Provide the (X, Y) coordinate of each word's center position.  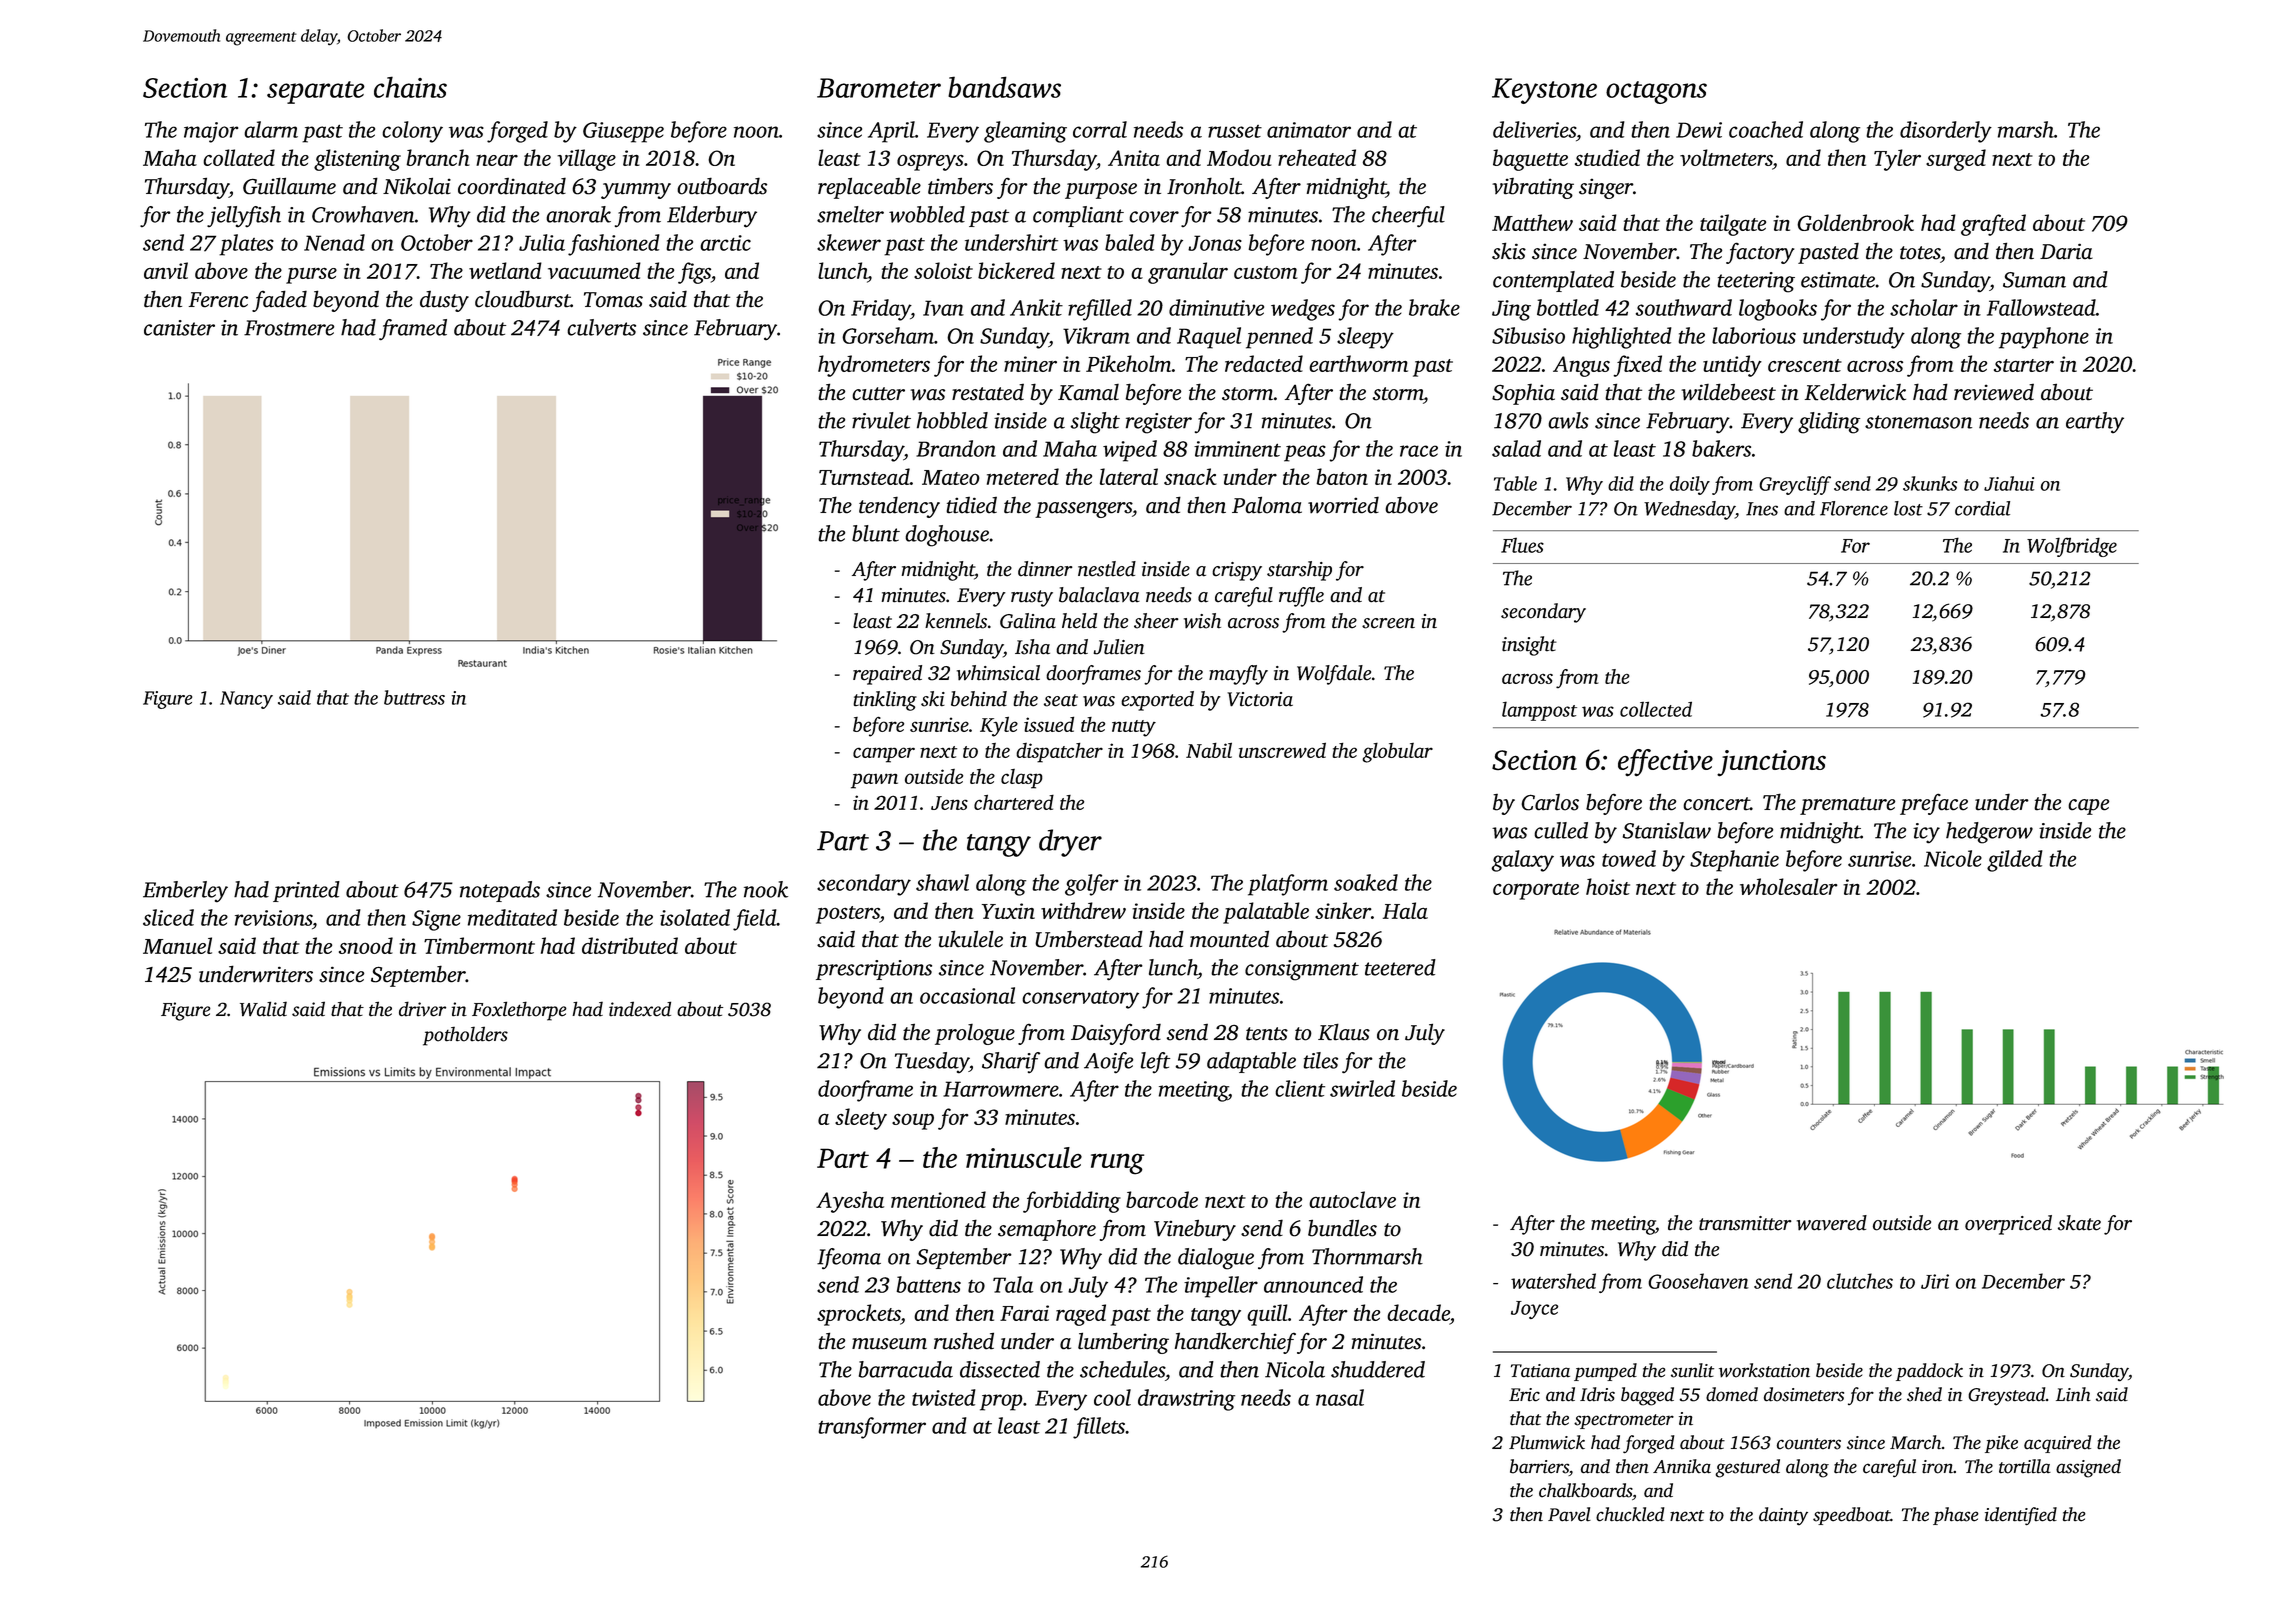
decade (1418, 1314)
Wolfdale (1334, 675)
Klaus (1344, 1032)
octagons (1656, 92)
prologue (975, 1034)
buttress (414, 697)
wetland (505, 270)
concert (1716, 804)
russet (1235, 131)
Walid (263, 1009)
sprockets (859, 1315)
